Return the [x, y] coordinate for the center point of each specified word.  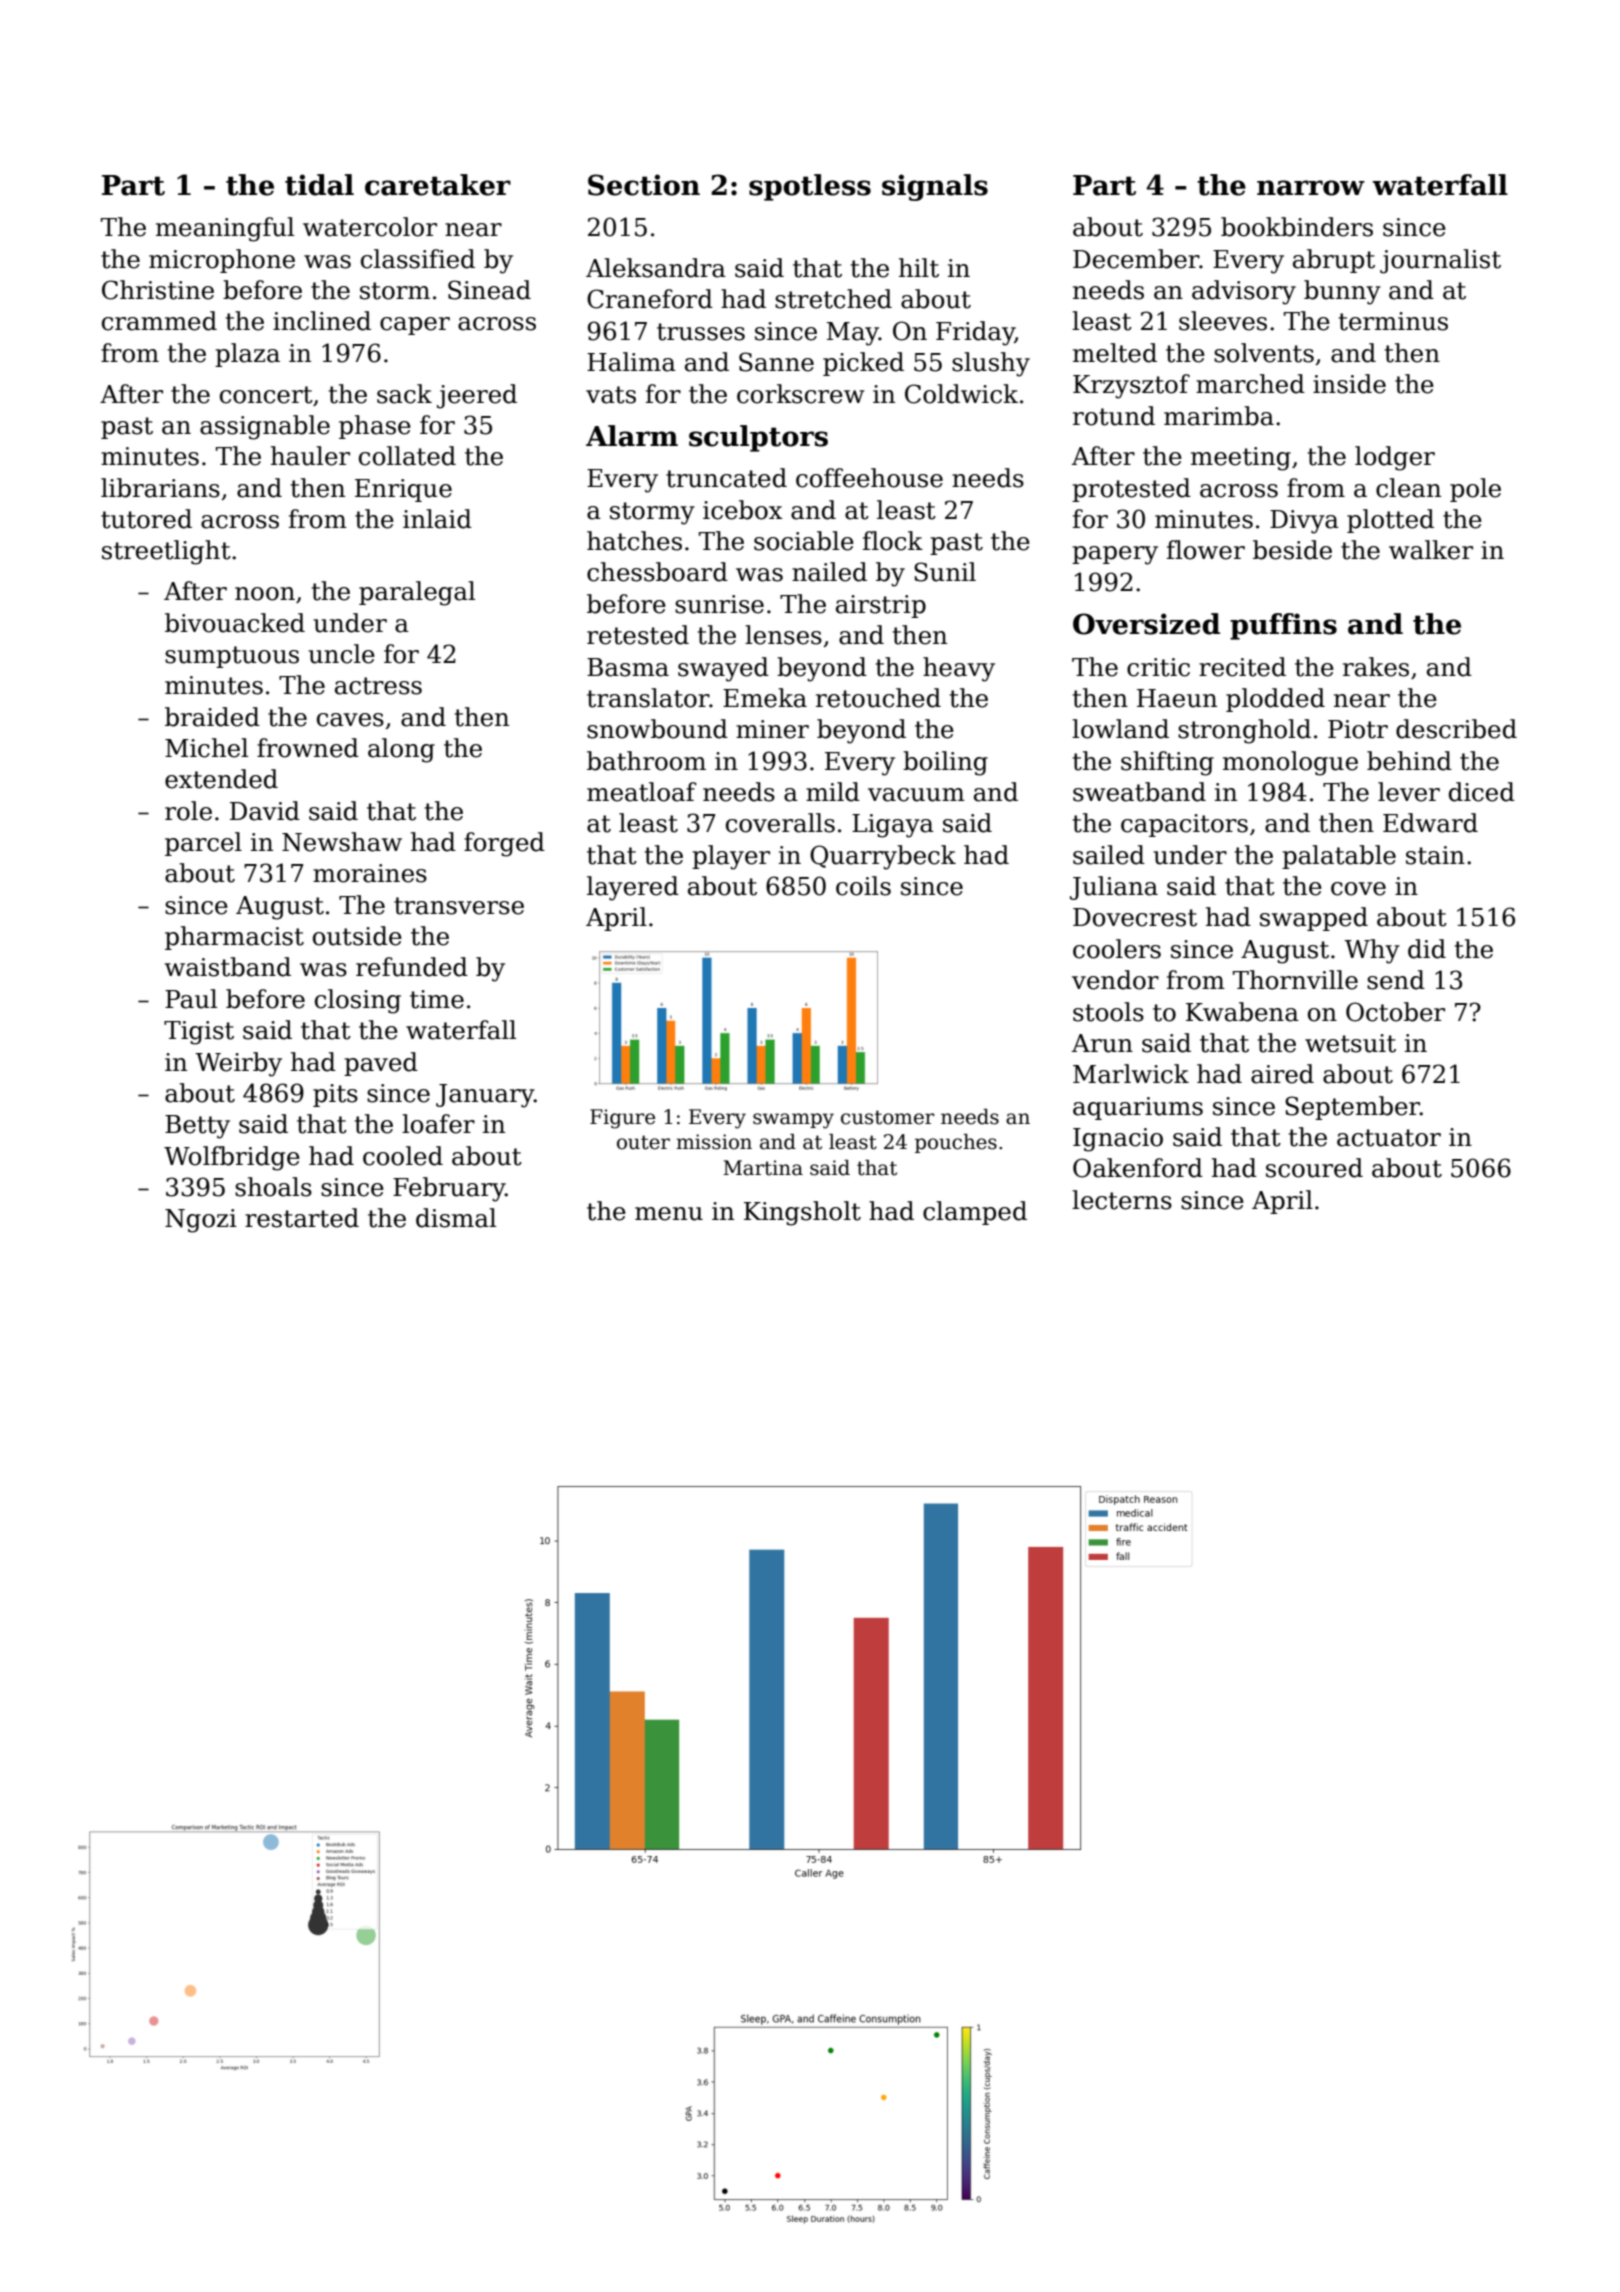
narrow [1311, 188]
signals [935, 187]
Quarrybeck [883, 857]
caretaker [438, 185]
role [188, 811]
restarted [302, 1218]
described [1456, 729]
